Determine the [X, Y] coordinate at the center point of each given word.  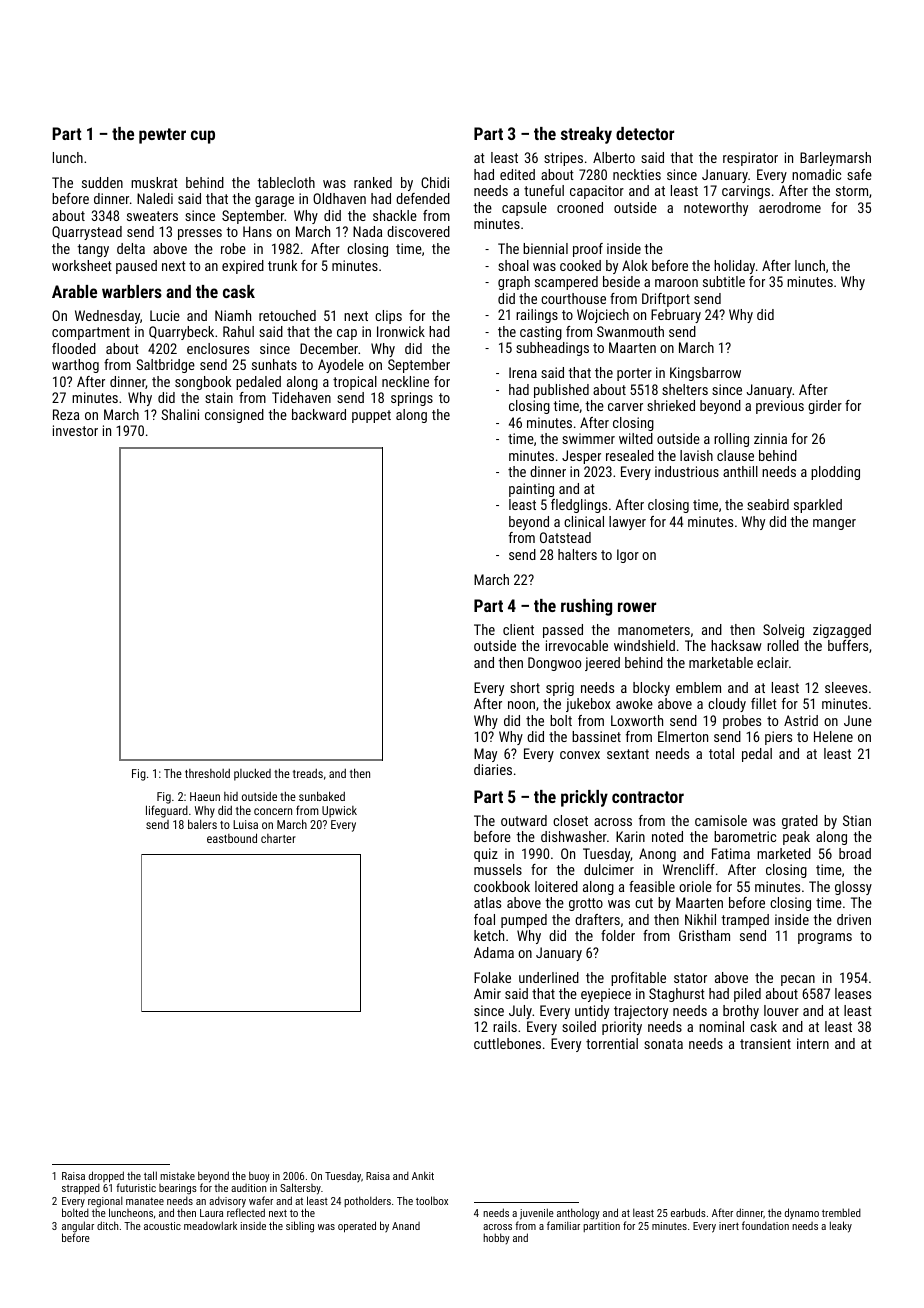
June [858, 720]
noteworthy [716, 209]
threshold [207, 773]
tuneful [544, 190]
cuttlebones [507, 1043]
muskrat [154, 182]
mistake [177, 1176]
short [525, 687]
